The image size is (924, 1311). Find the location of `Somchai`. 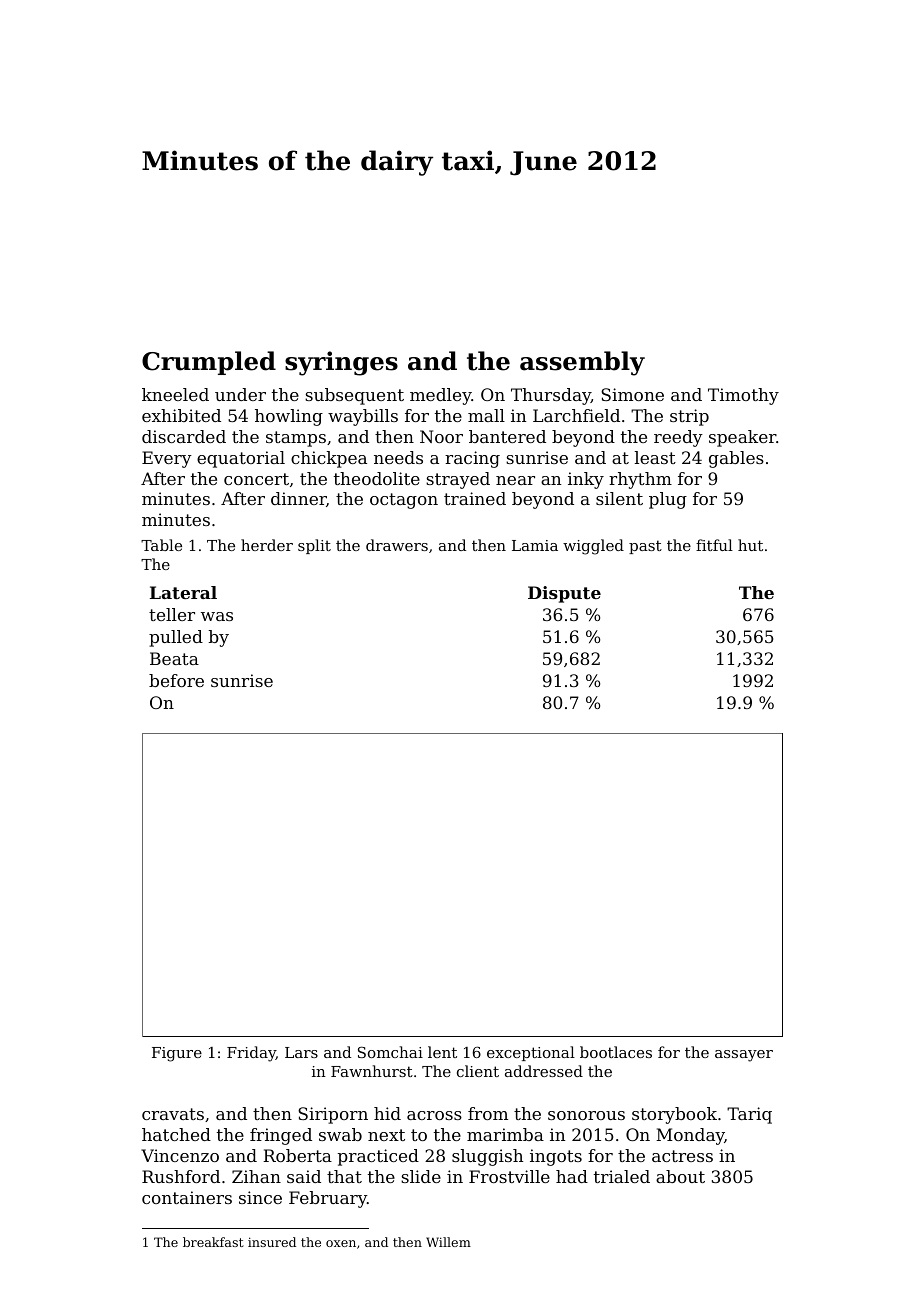

Somchai is located at coordinates (390, 1052).
